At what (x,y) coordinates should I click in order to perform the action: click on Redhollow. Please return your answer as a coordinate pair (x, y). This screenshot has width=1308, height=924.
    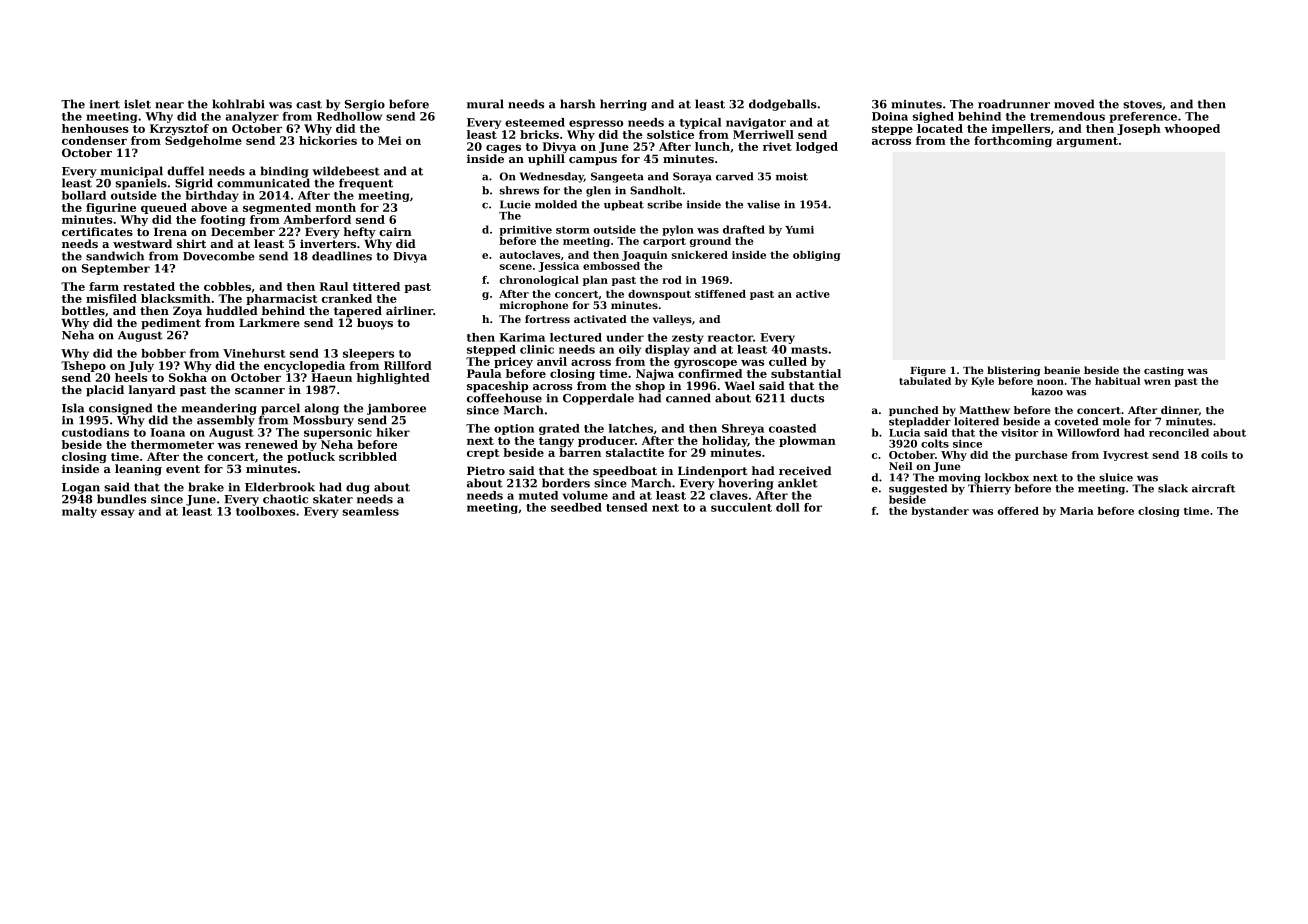
    Looking at the image, I should click on (349, 116).
